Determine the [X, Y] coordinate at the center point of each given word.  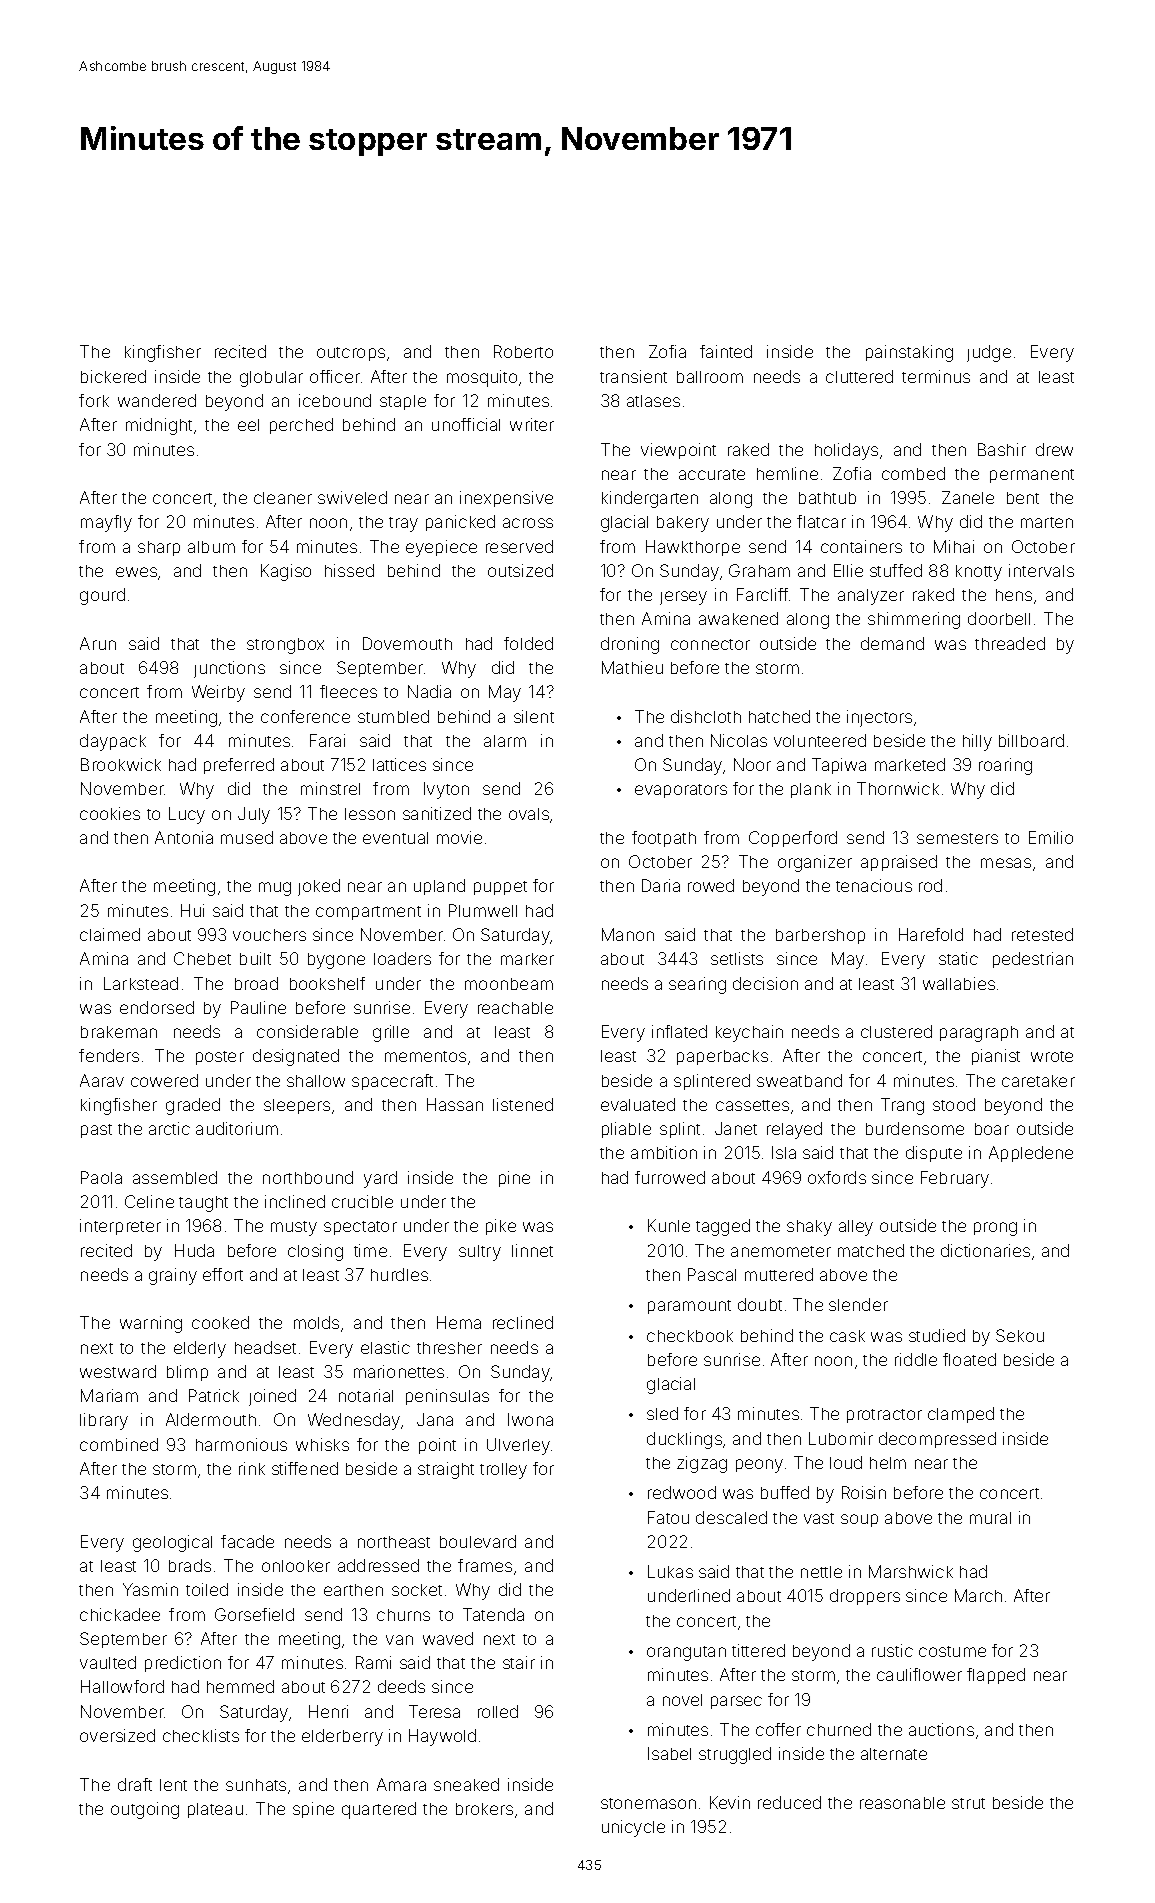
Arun [98, 643]
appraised [899, 863]
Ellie [848, 570]
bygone [336, 961]
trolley [503, 1471]
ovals [529, 814]
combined [119, 1444]
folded [528, 643]
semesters [957, 838]
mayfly [106, 523]
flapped [996, 1676]
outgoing [145, 1810]
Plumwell [483, 910]
